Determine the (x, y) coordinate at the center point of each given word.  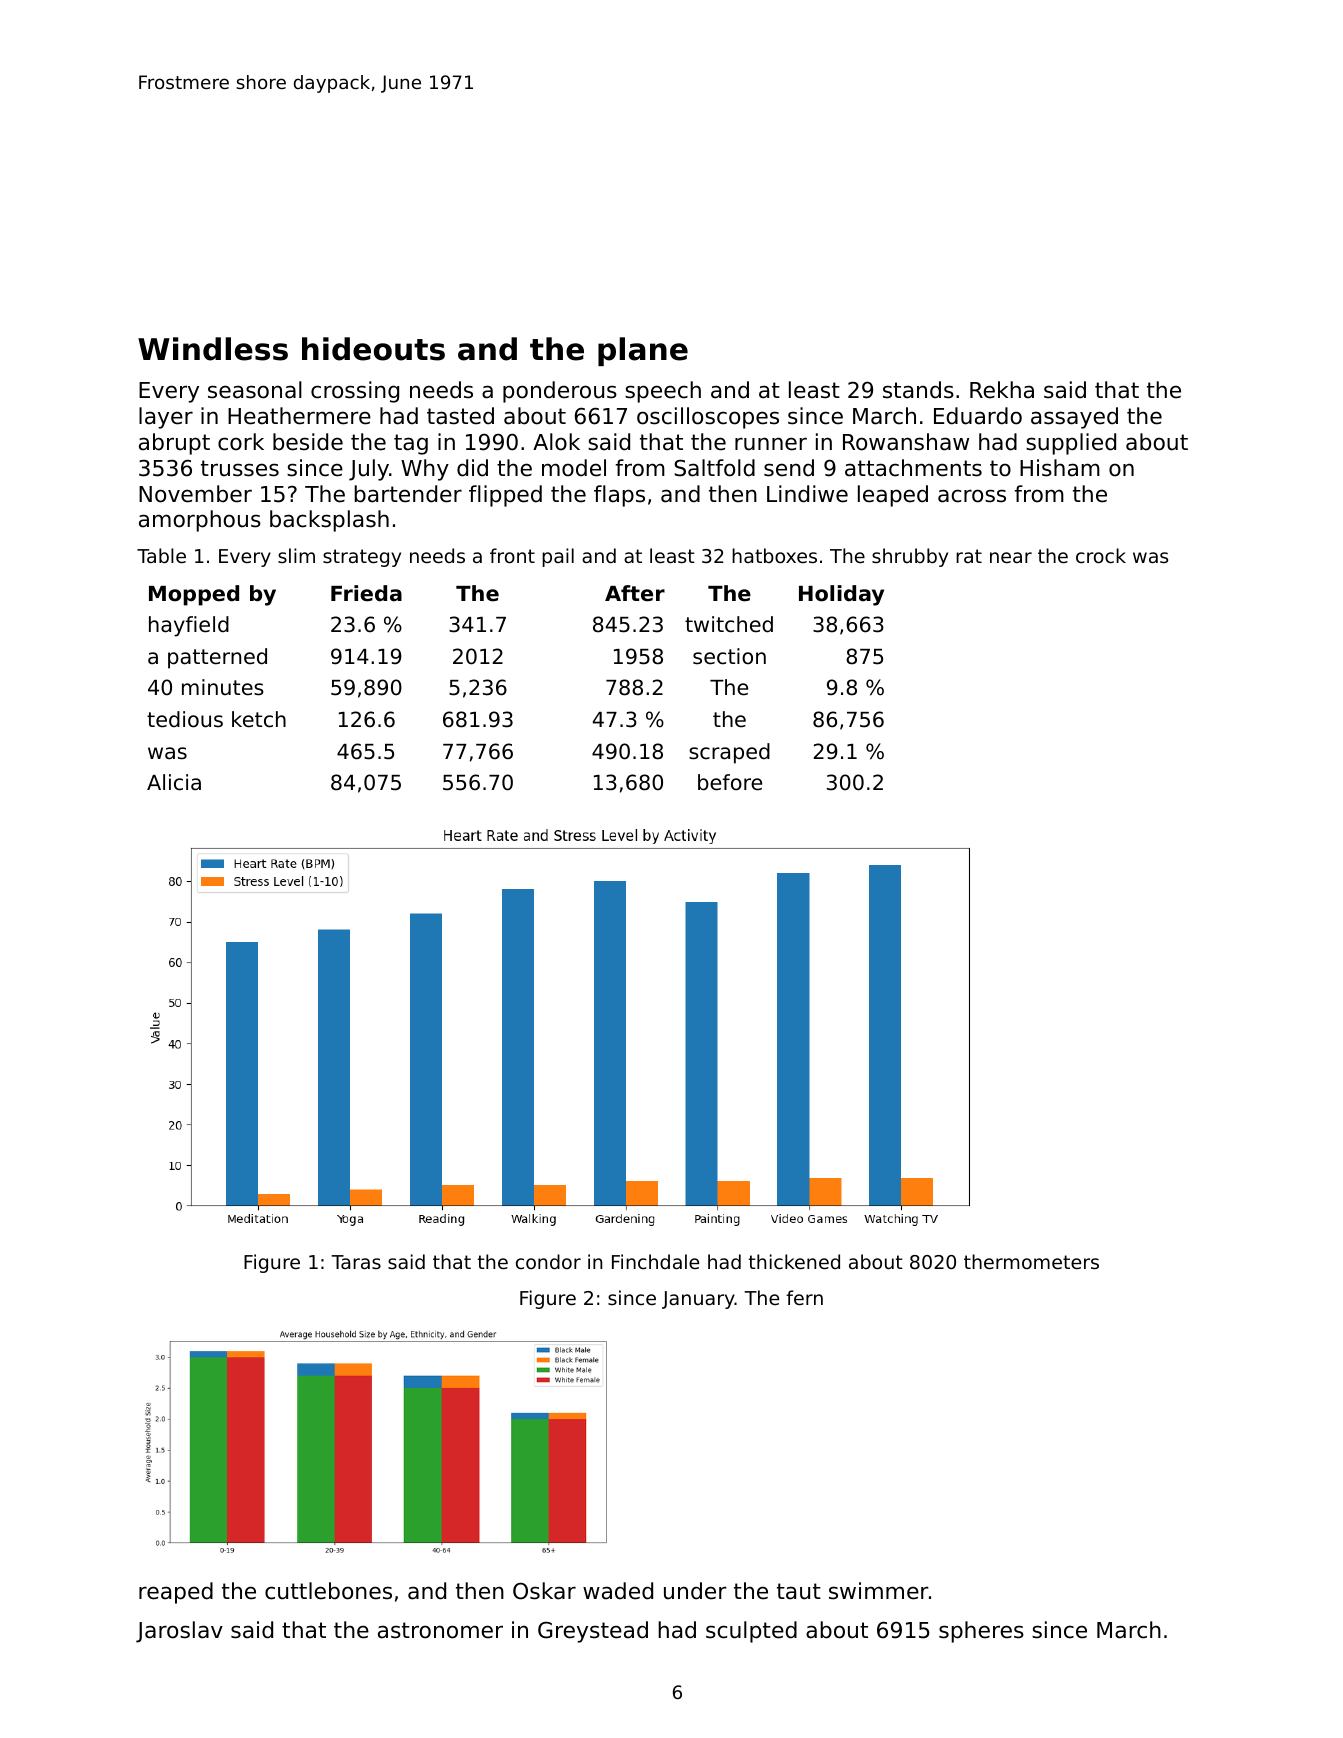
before (730, 782)
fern (804, 1297)
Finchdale (655, 1261)
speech (663, 392)
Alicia (174, 782)
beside (308, 442)
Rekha (1002, 390)
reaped (176, 1593)
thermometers (1031, 1261)
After (635, 593)
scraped (729, 753)
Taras (356, 1262)
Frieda (366, 593)
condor (548, 1261)
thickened (794, 1261)
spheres (981, 1632)
